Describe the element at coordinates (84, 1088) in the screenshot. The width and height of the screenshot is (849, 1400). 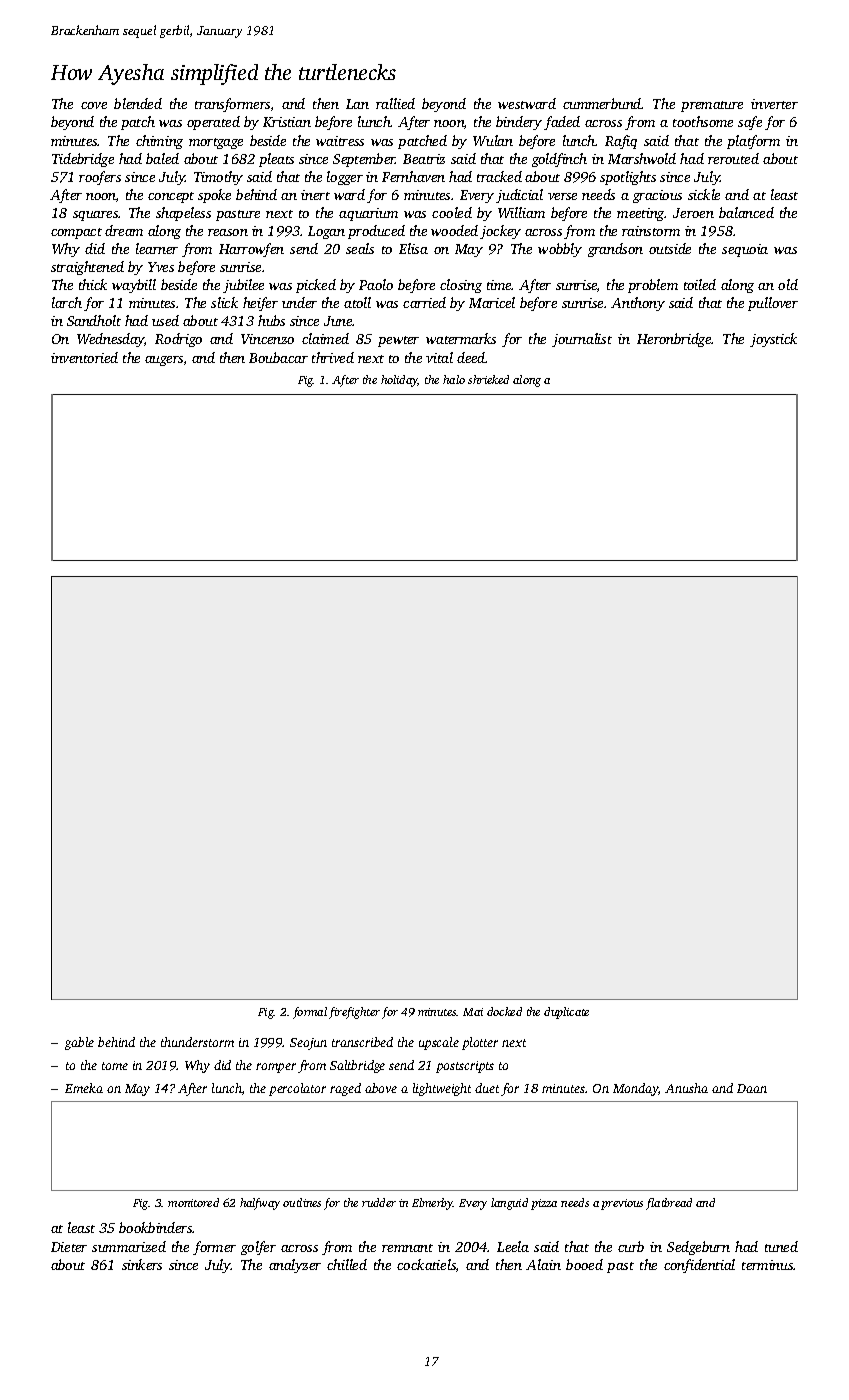
I see `Emeka` at that location.
